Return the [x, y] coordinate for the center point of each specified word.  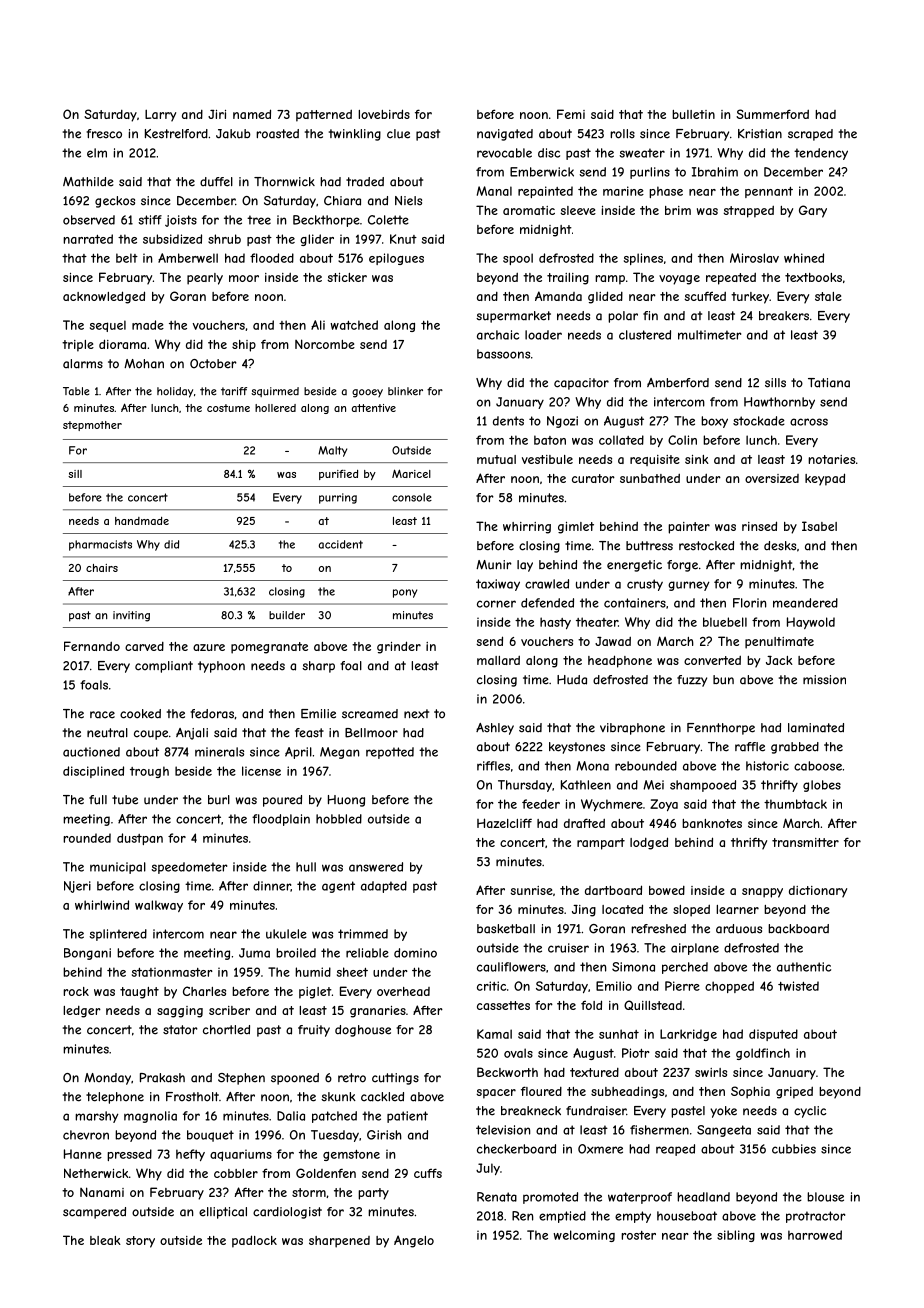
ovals [518, 1053]
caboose [818, 766]
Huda [572, 680]
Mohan [144, 364]
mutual [496, 459]
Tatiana [829, 383]
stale [828, 296]
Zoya [664, 805]
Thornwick [284, 182]
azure [209, 647]
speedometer [189, 868]
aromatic [529, 210]
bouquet [210, 1136]
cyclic [810, 1112]
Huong [346, 801]
